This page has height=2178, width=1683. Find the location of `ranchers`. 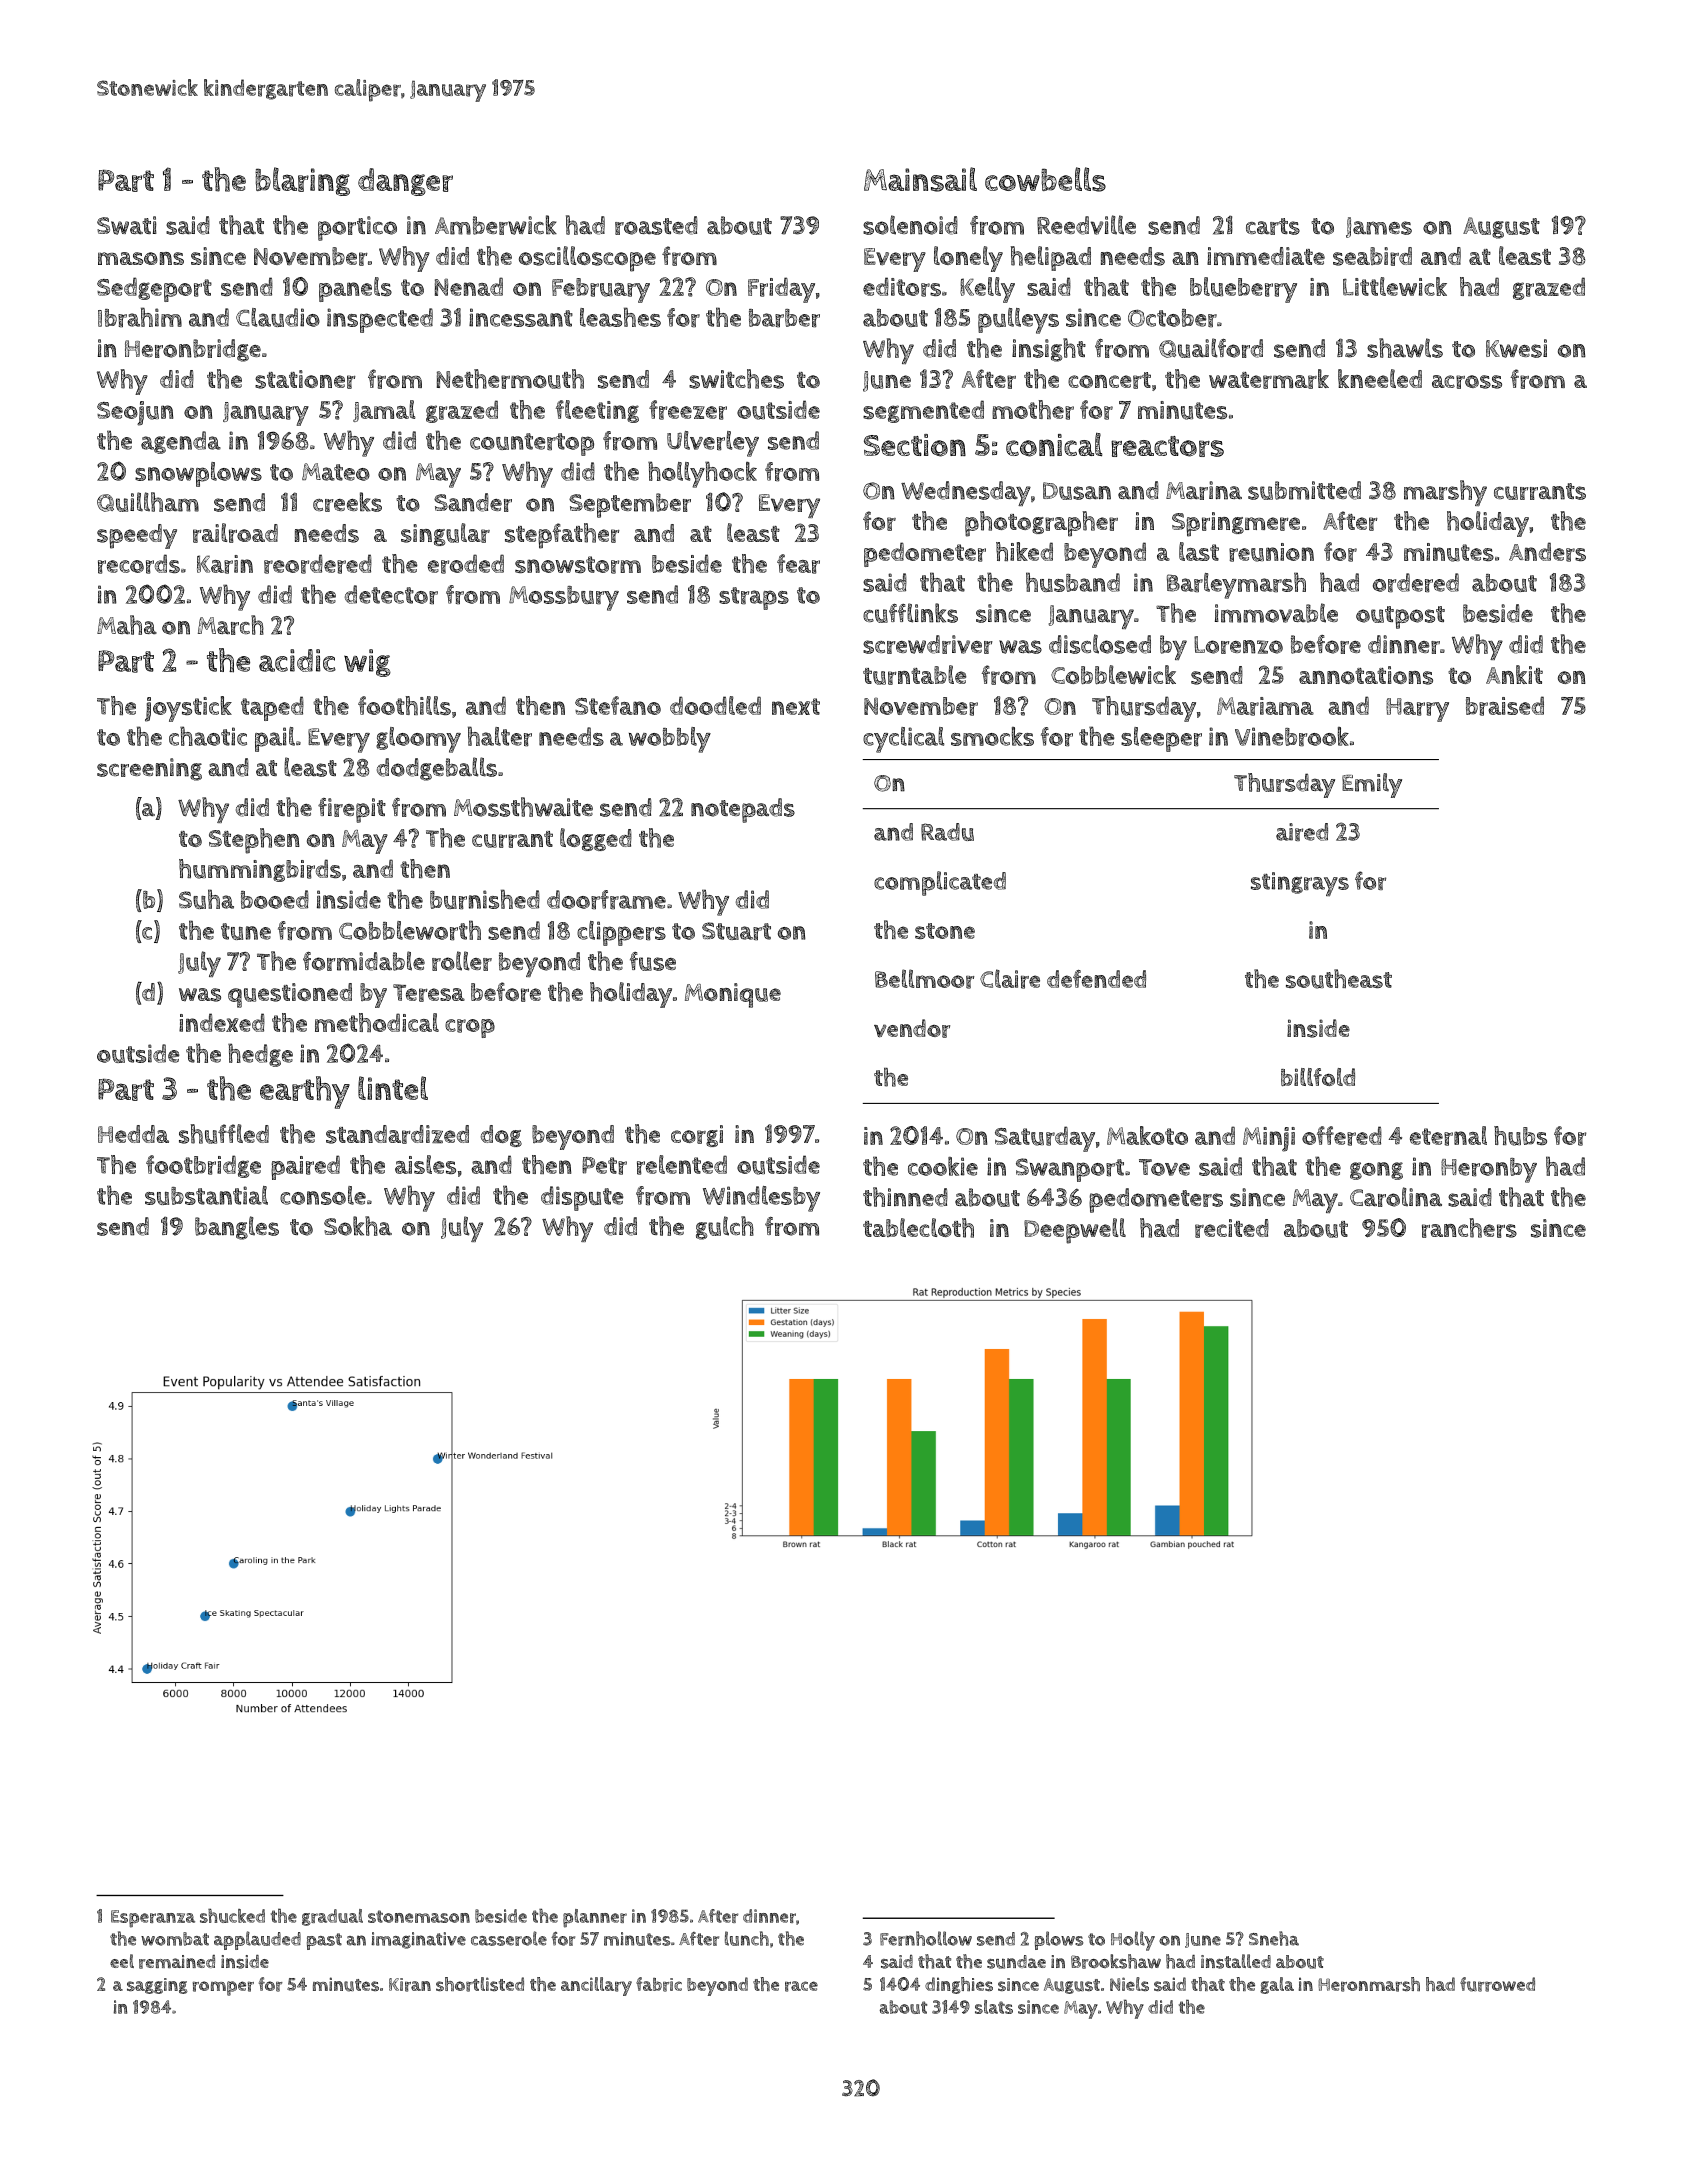

ranchers is located at coordinates (1469, 1228).
